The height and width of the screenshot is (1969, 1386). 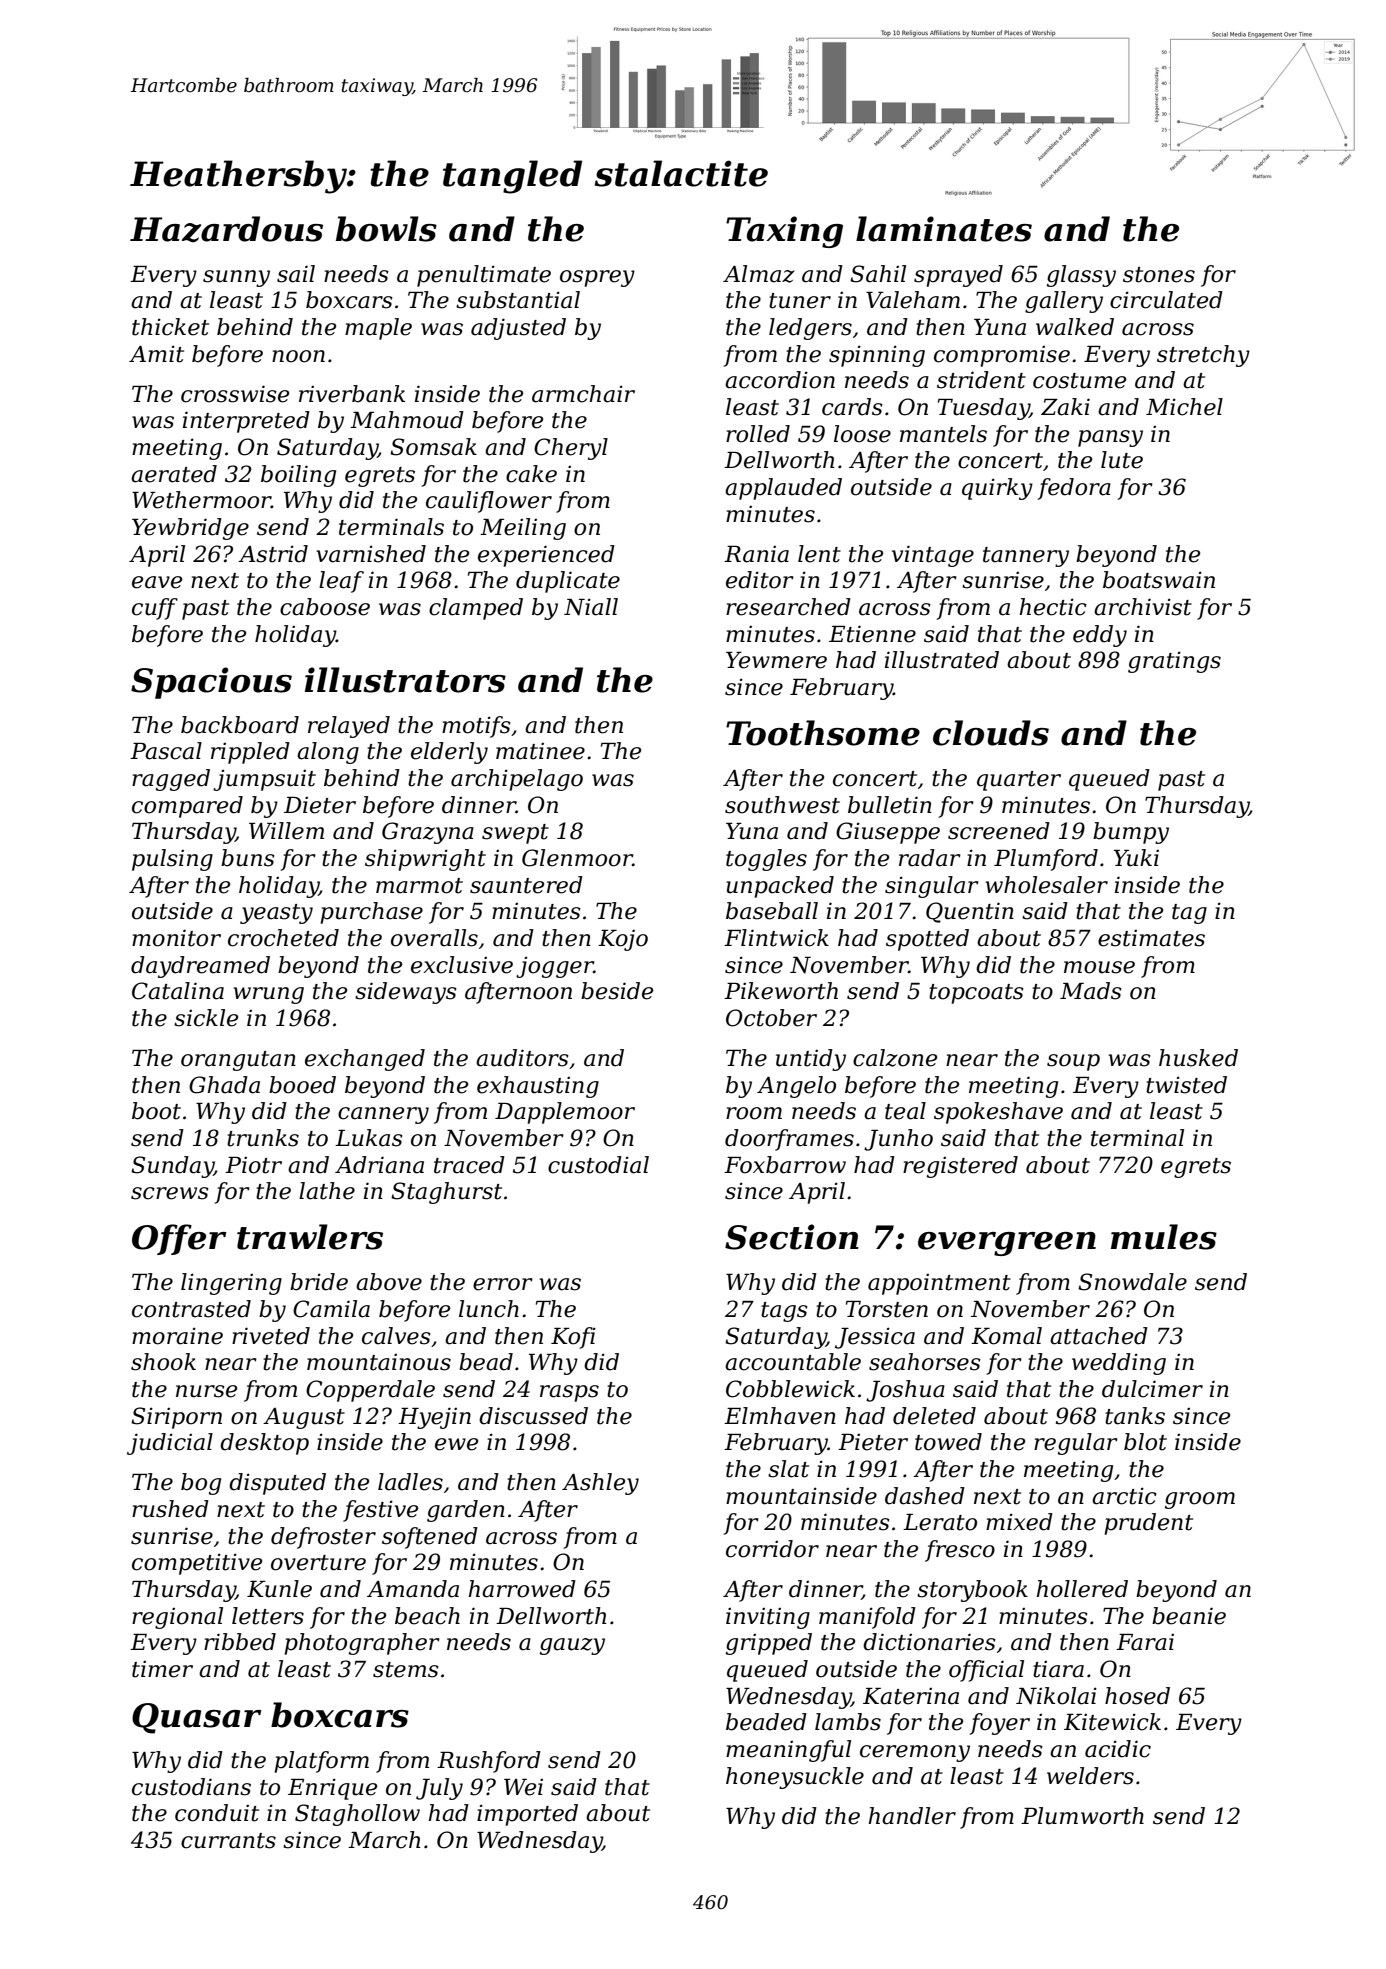 I want to click on Ashley, so click(x=600, y=1484).
